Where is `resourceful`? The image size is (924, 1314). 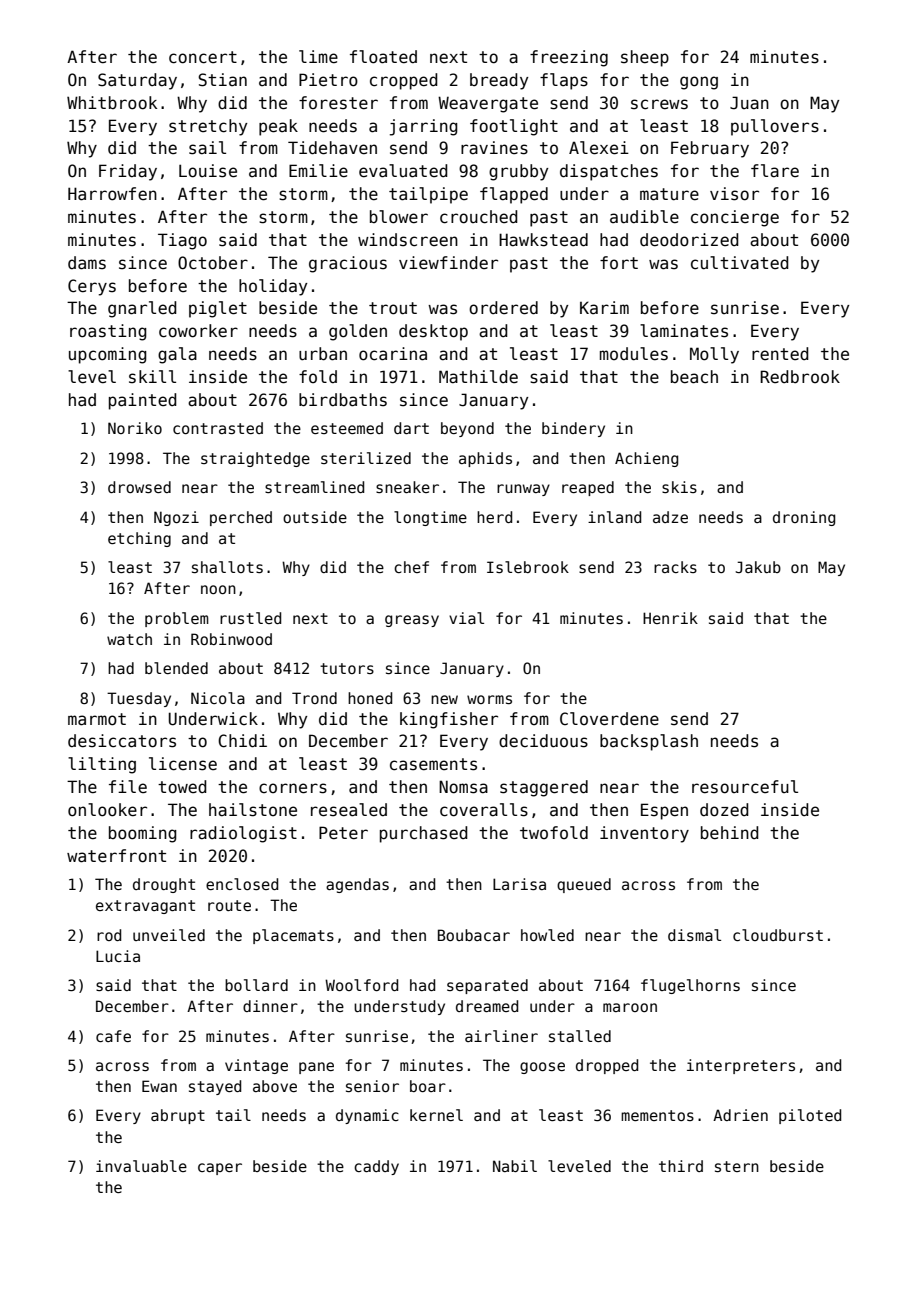
resourceful is located at coordinates (745, 787).
